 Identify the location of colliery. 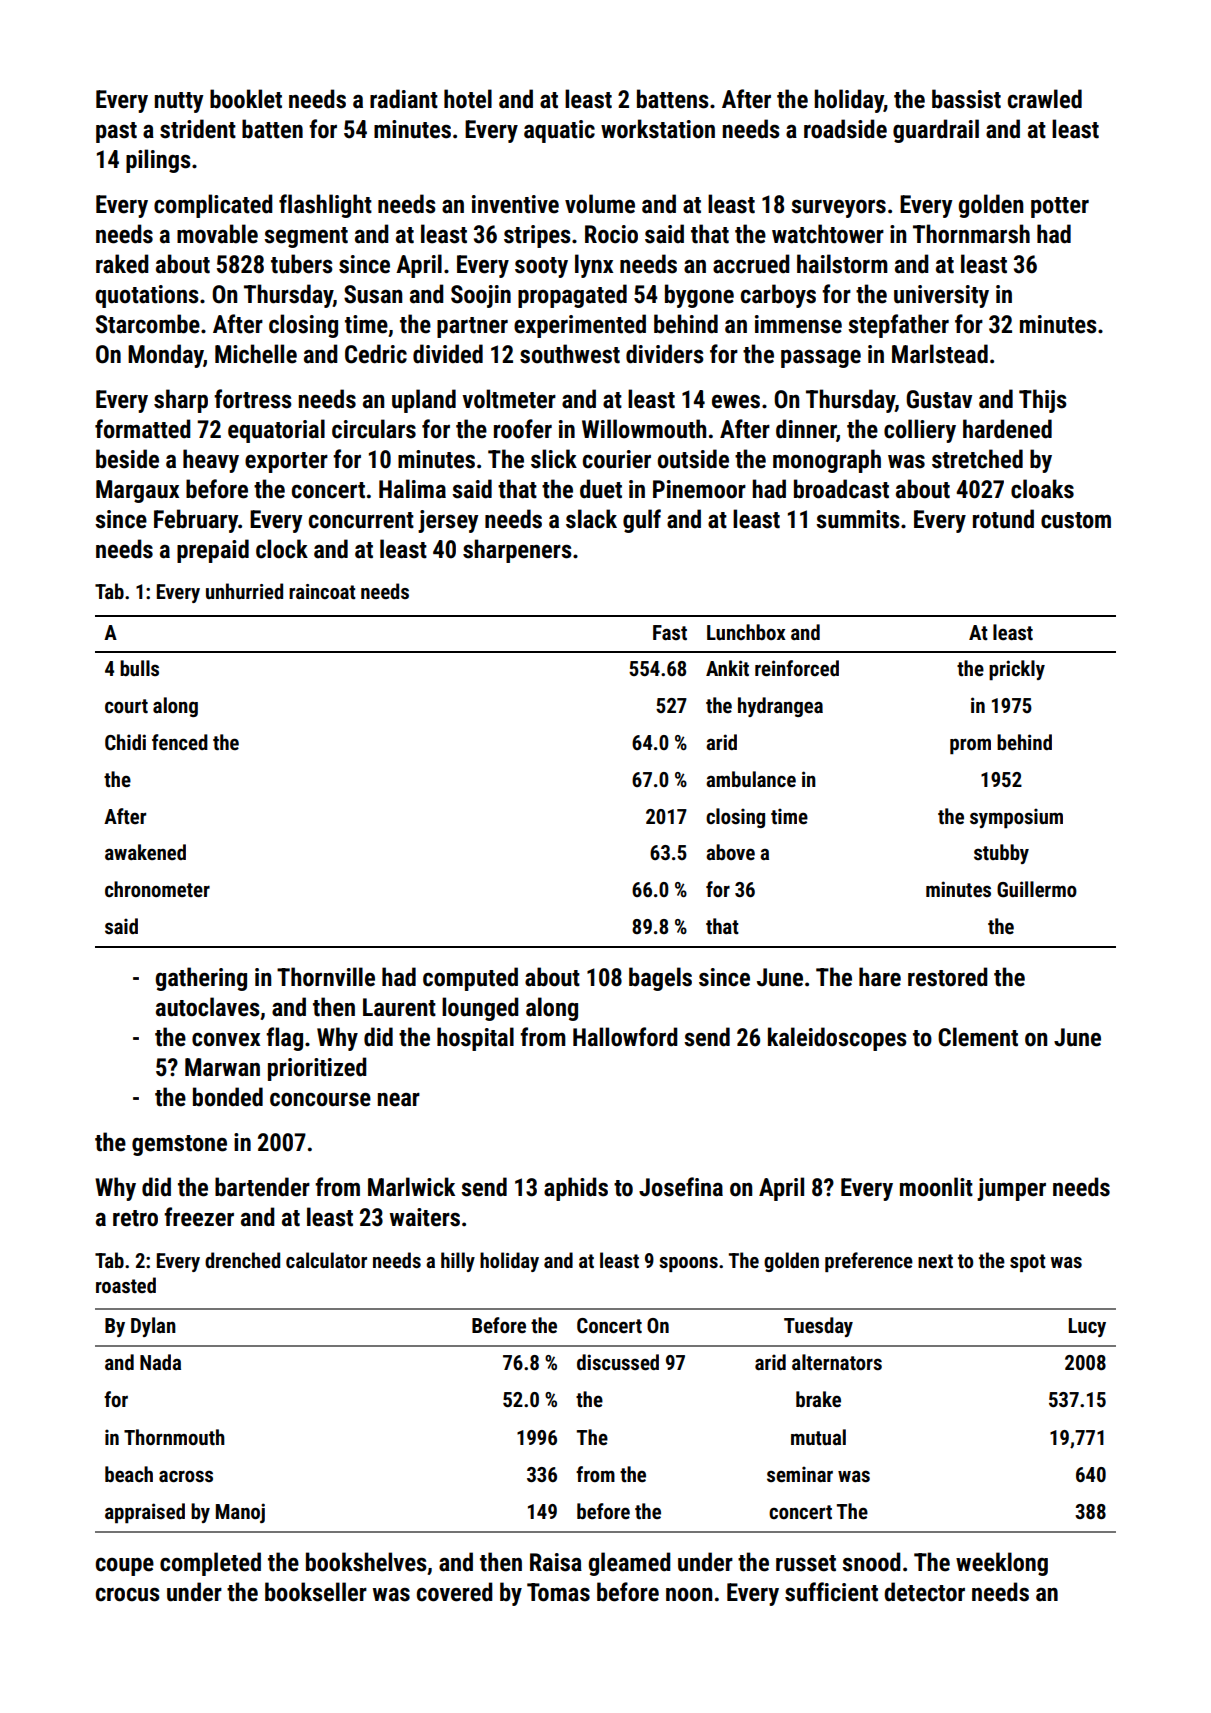
(920, 431).
